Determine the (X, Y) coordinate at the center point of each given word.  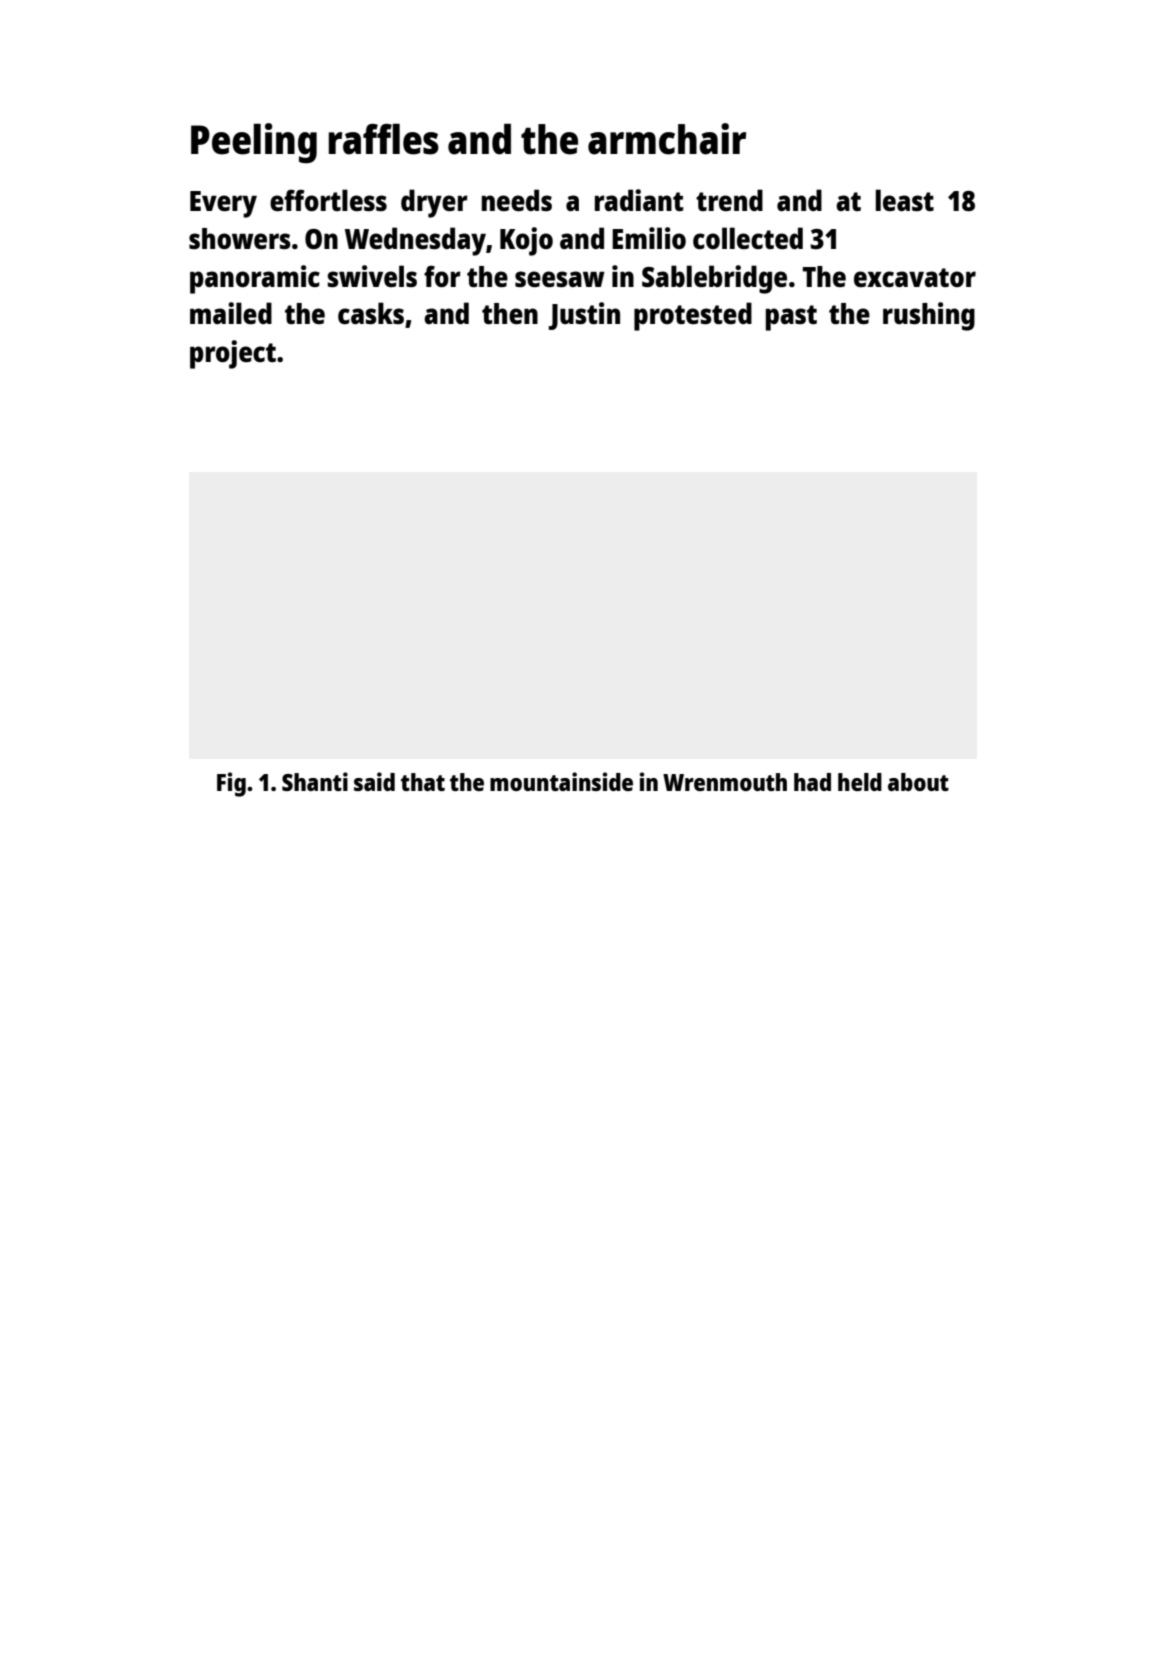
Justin (584, 316)
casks (371, 313)
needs (517, 200)
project (233, 354)
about (918, 782)
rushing (929, 316)
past (791, 318)
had (812, 782)
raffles (384, 139)
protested (693, 316)
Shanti (315, 781)
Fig (231, 784)
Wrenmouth (725, 782)
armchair (667, 139)
